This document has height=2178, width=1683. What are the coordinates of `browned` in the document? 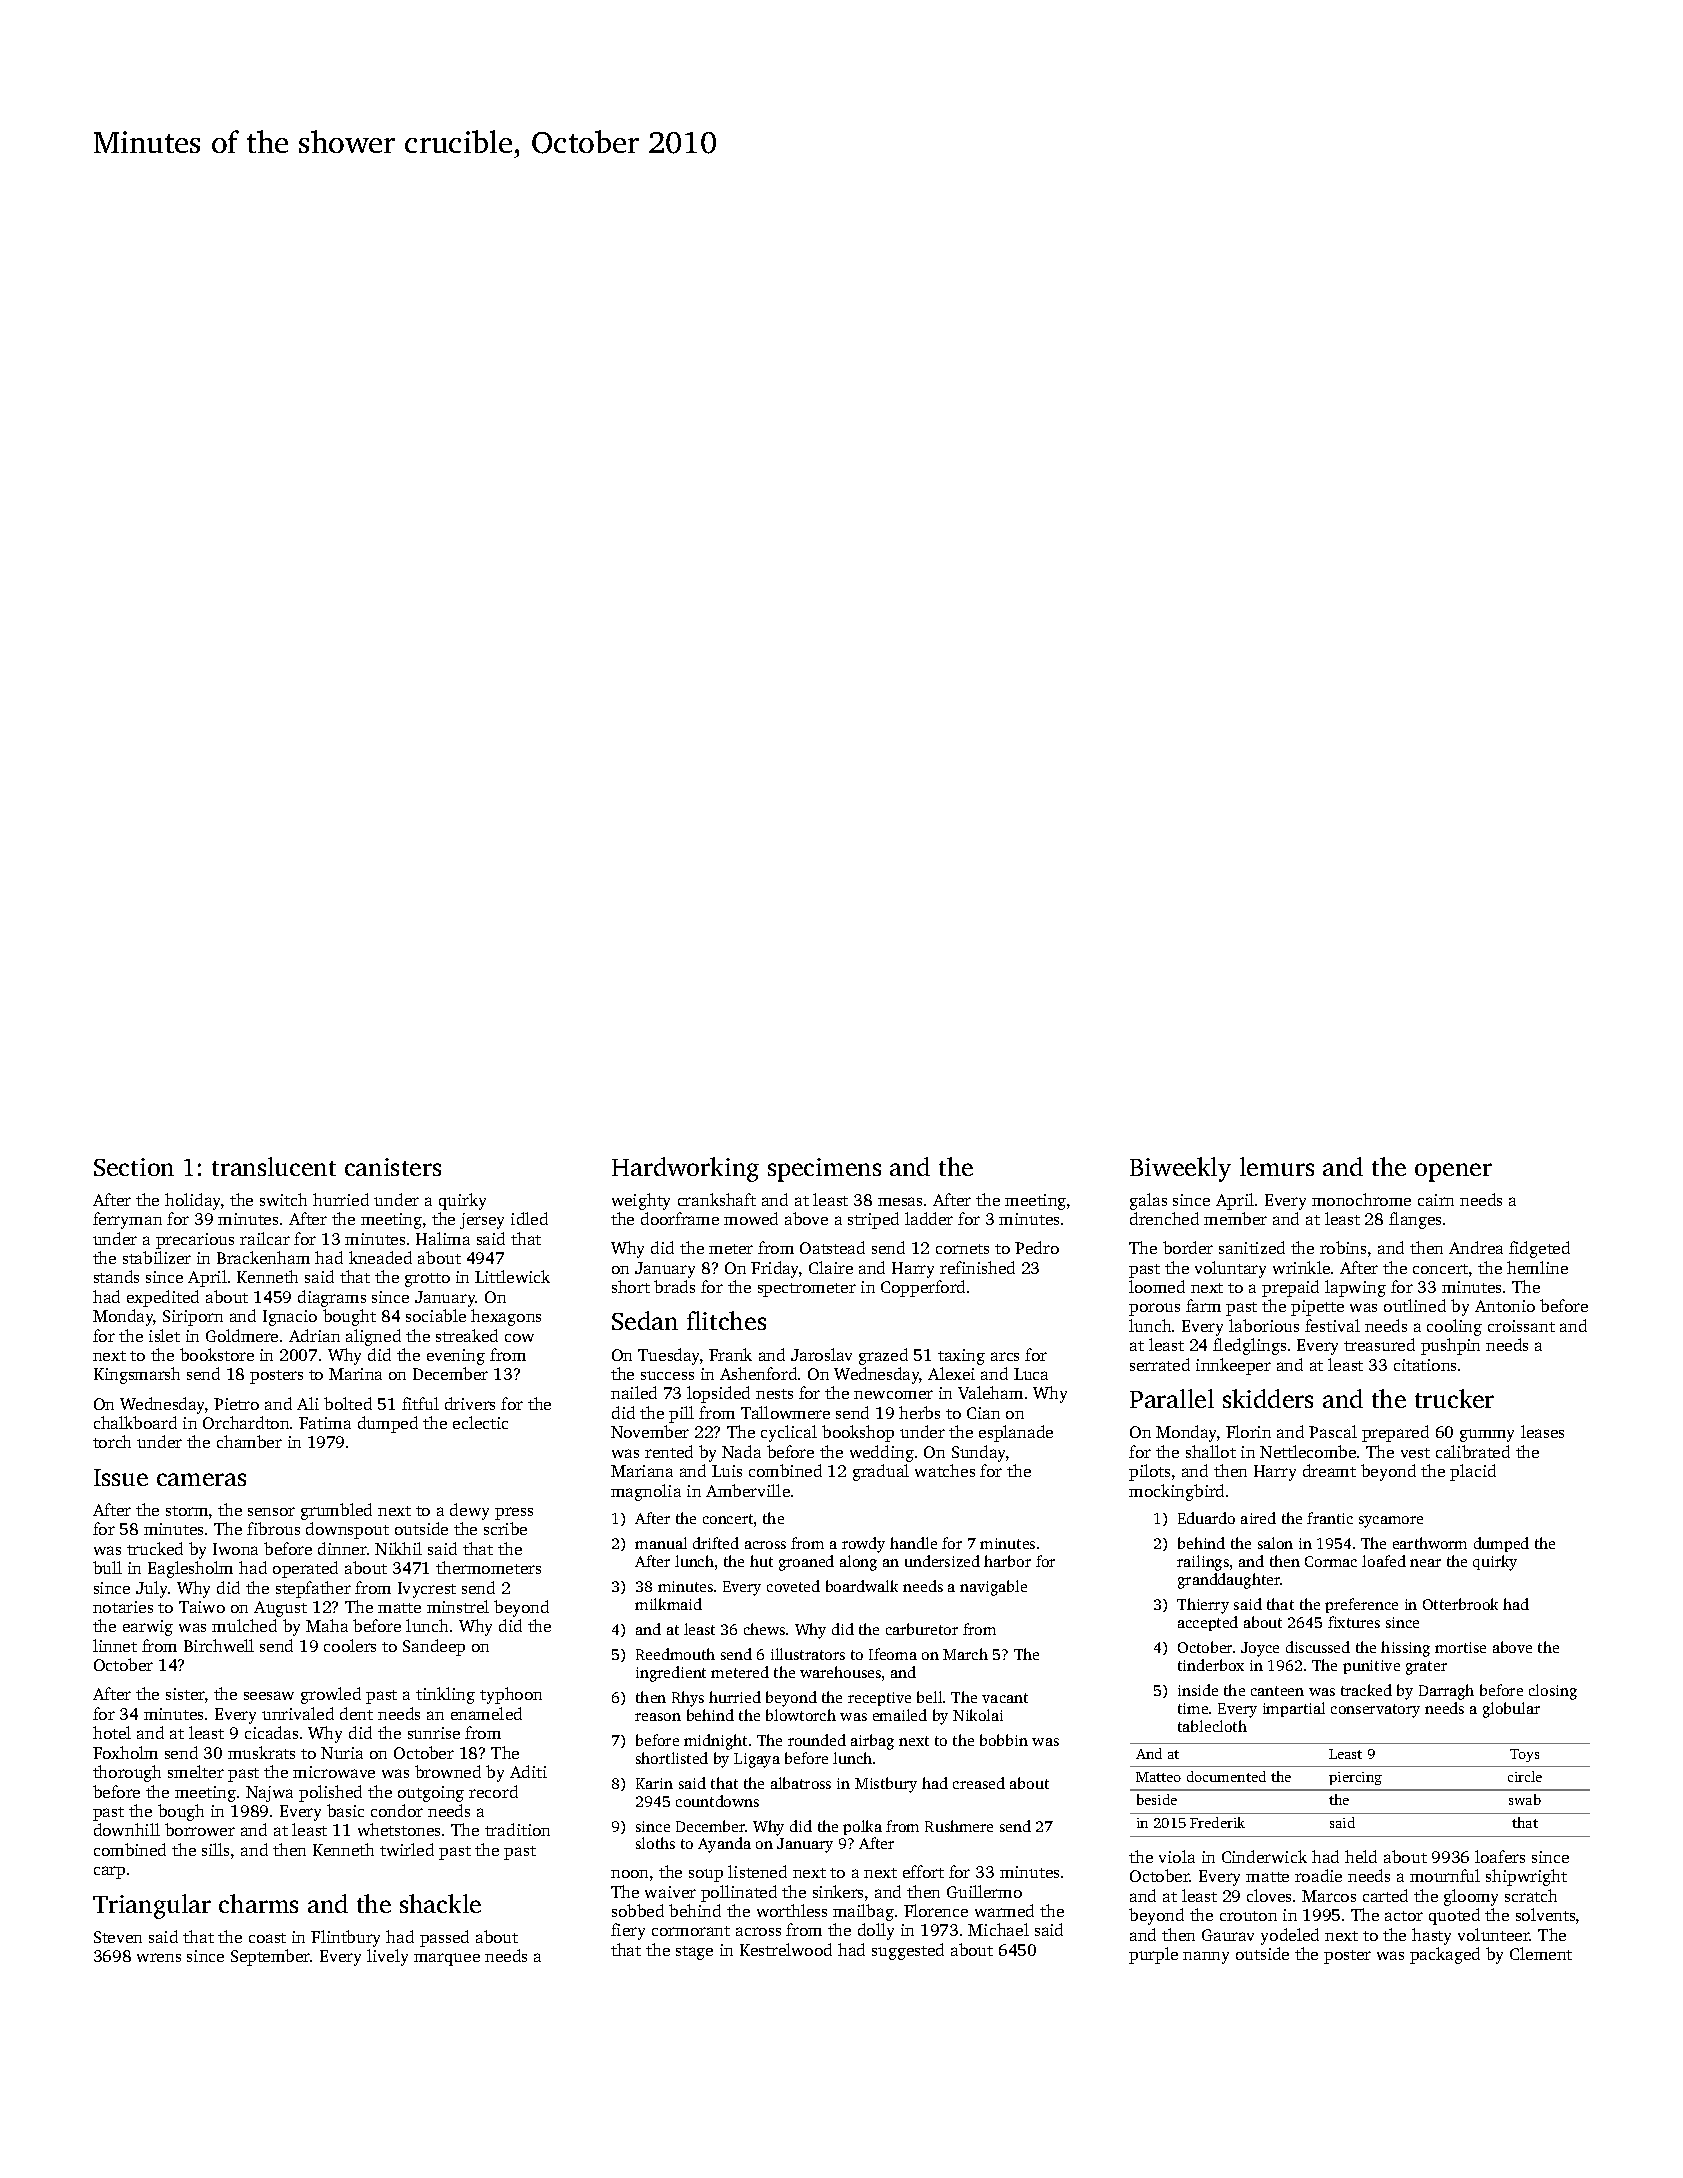 It's located at (448, 1771).
